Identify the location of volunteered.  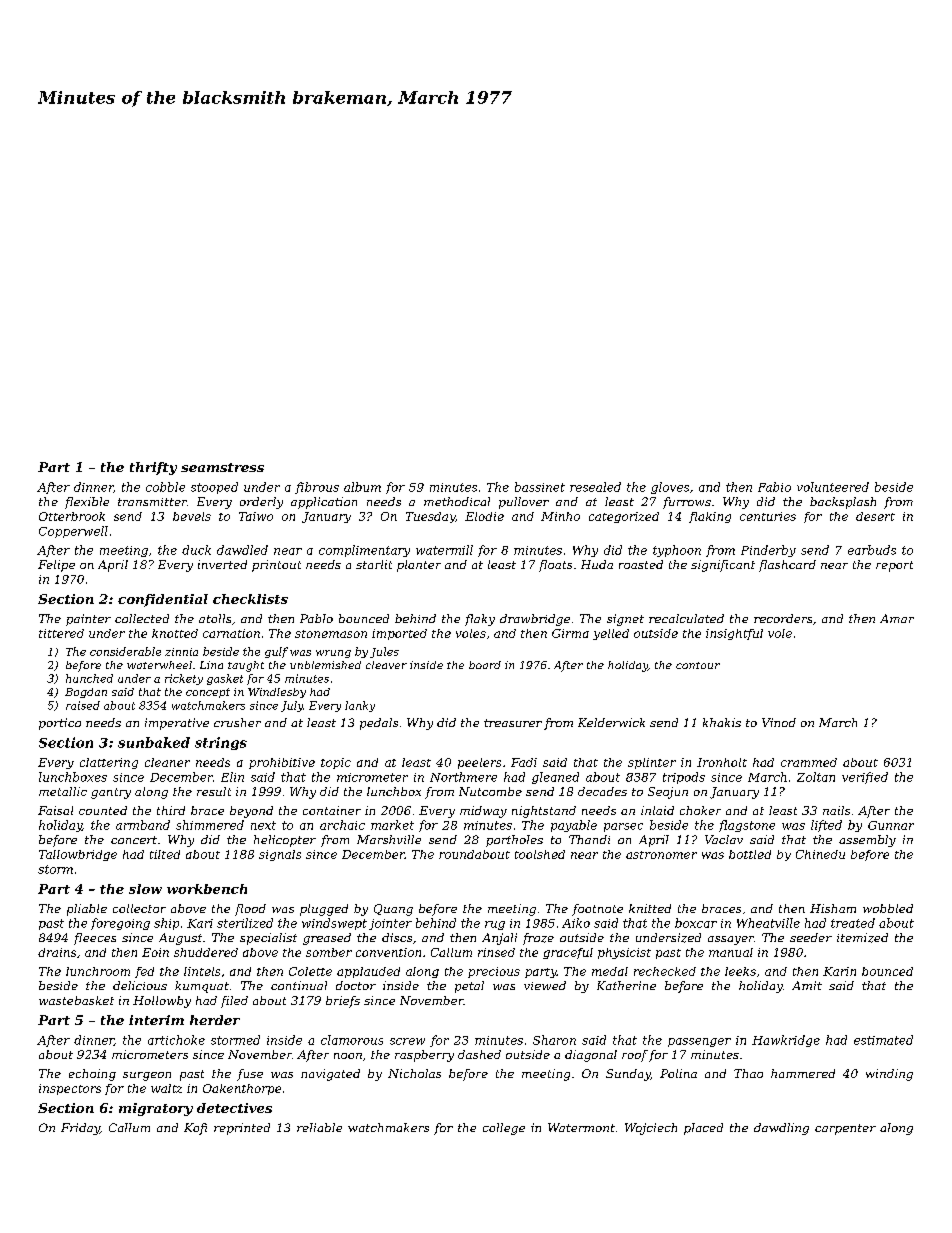
(833, 487).
